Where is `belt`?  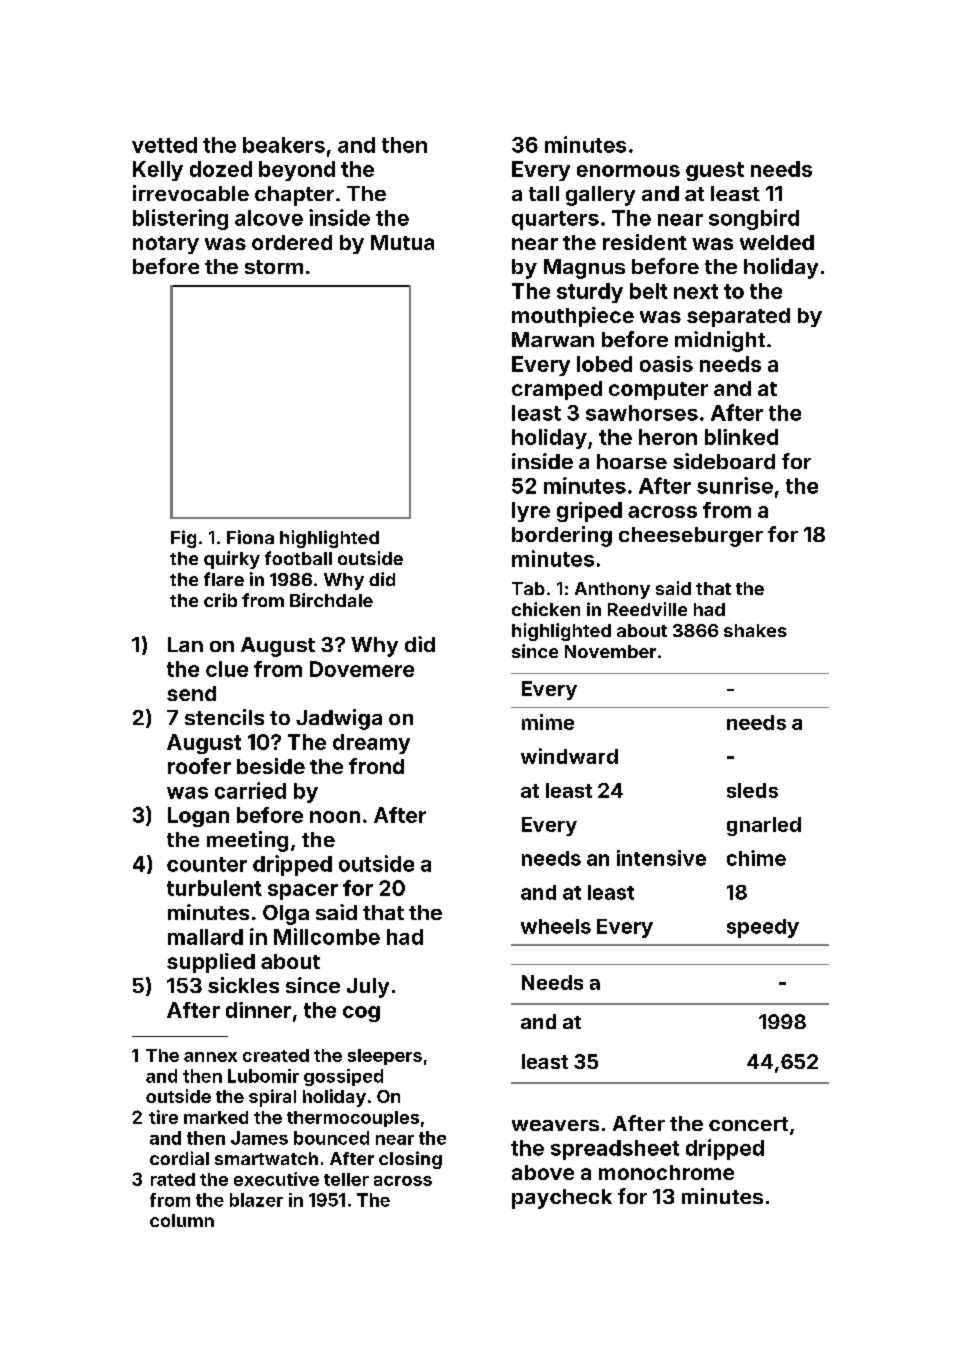
belt is located at coordinates (649, 291).
